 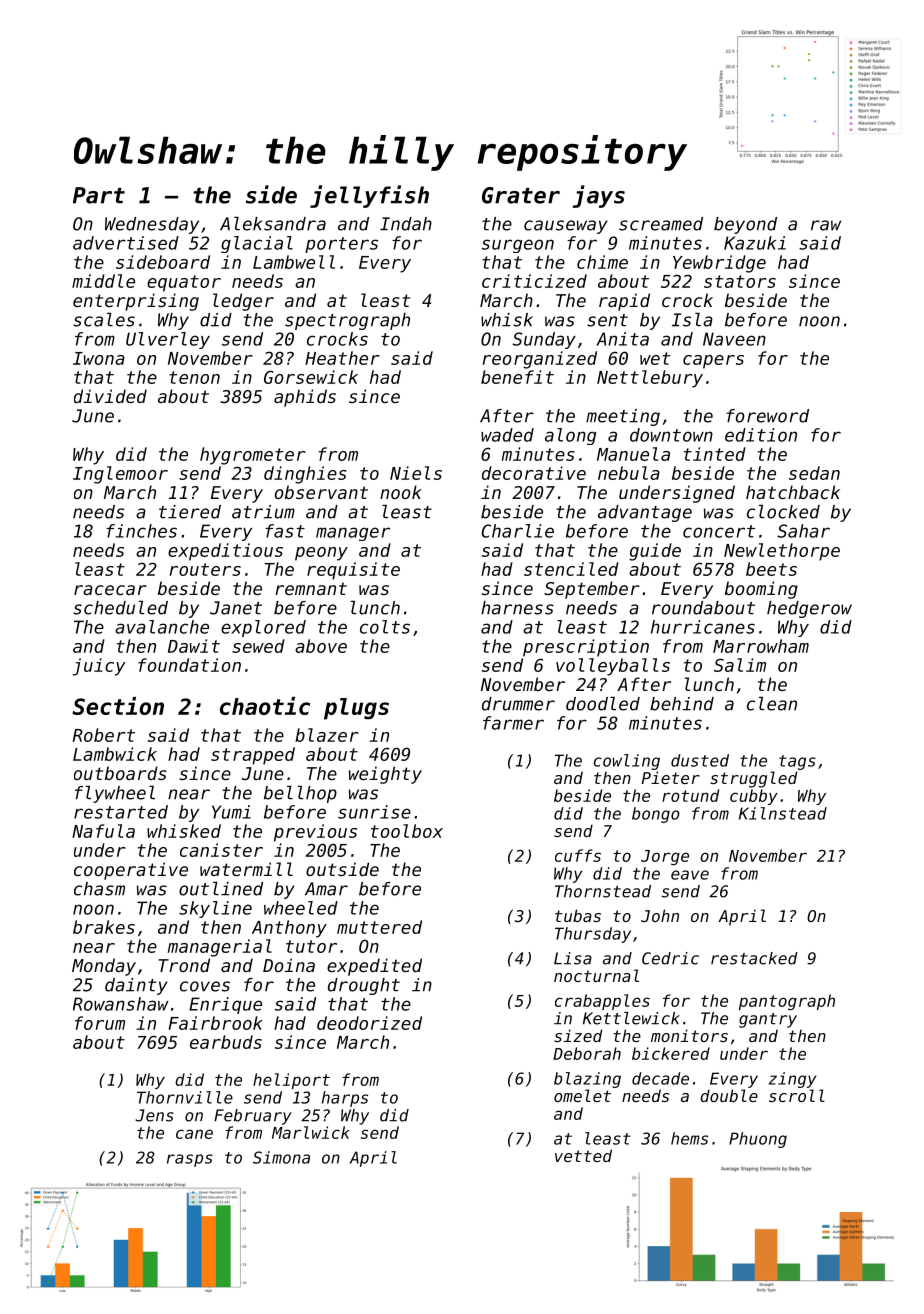 I want to click on rapid, so click(x=624, y=302).
